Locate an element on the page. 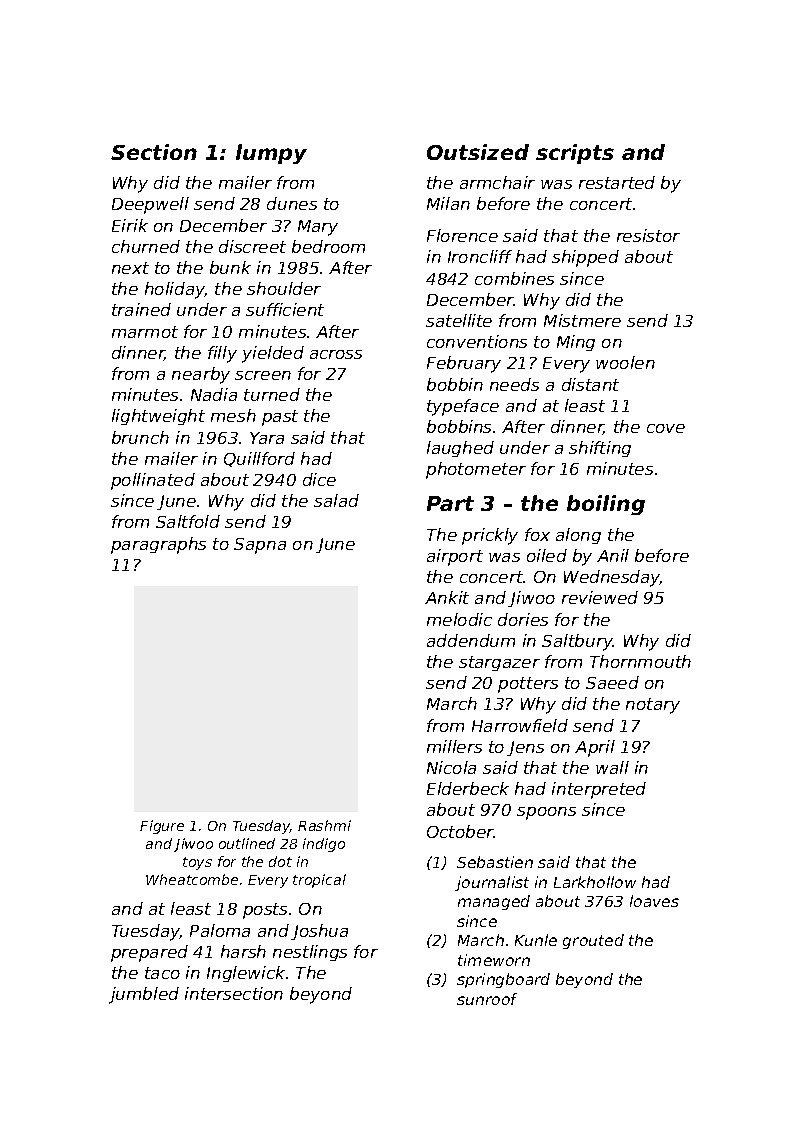 This page has height=1145, width=807. nearby is located at coordinates (201, 375).
